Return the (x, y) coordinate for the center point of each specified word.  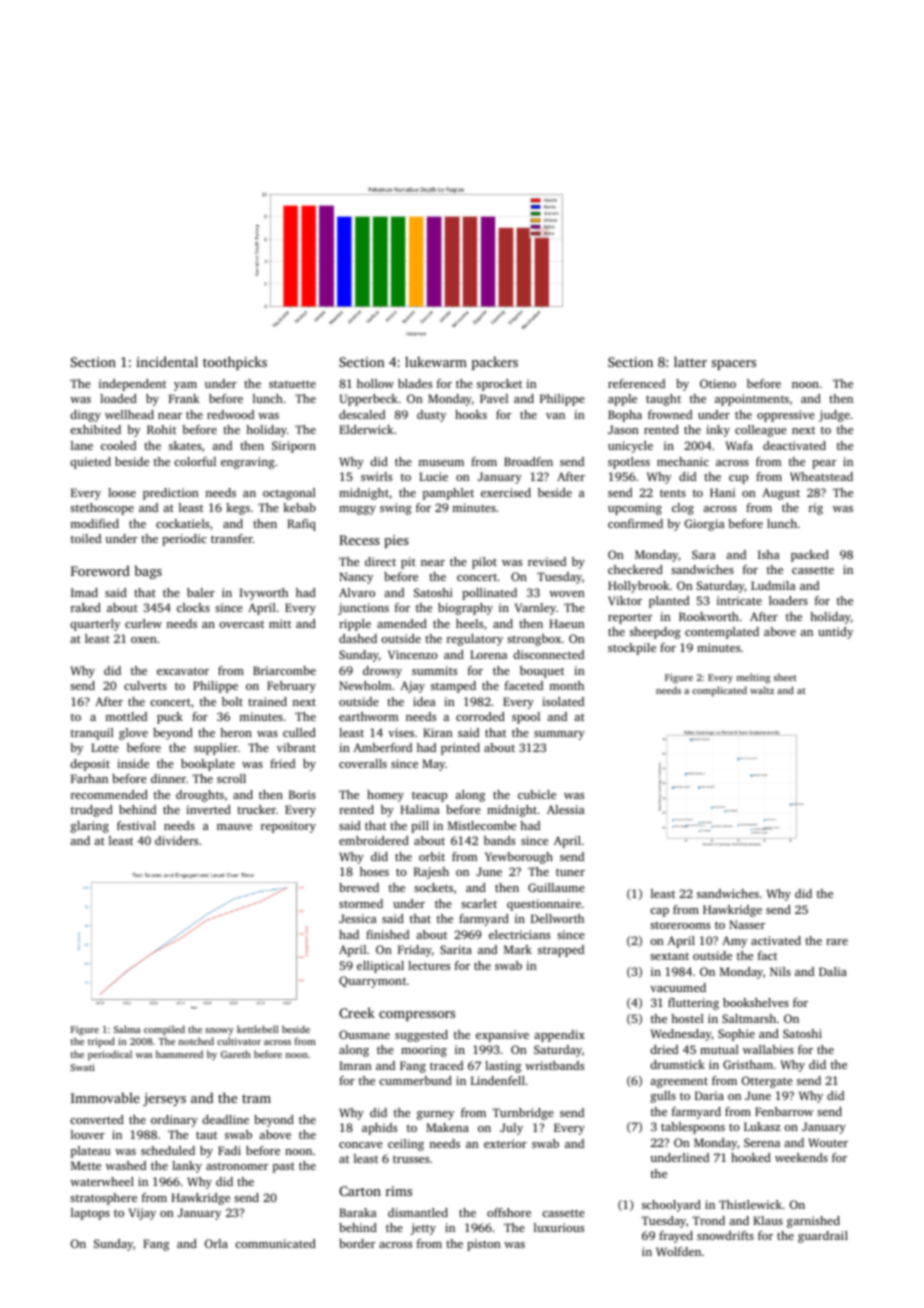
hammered (179, 1054)
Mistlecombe (482, 825)
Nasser (747, 924)
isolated (563, 701)
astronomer (237, 1166)
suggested (421, 1036)
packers (495, 363)
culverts (145, 685)
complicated (719, 691)
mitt (280, 623)
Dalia (833, 971)
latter (690, 361)
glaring (90, 827)
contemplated (722, 633)
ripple (355, 625)
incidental (167, 361)
